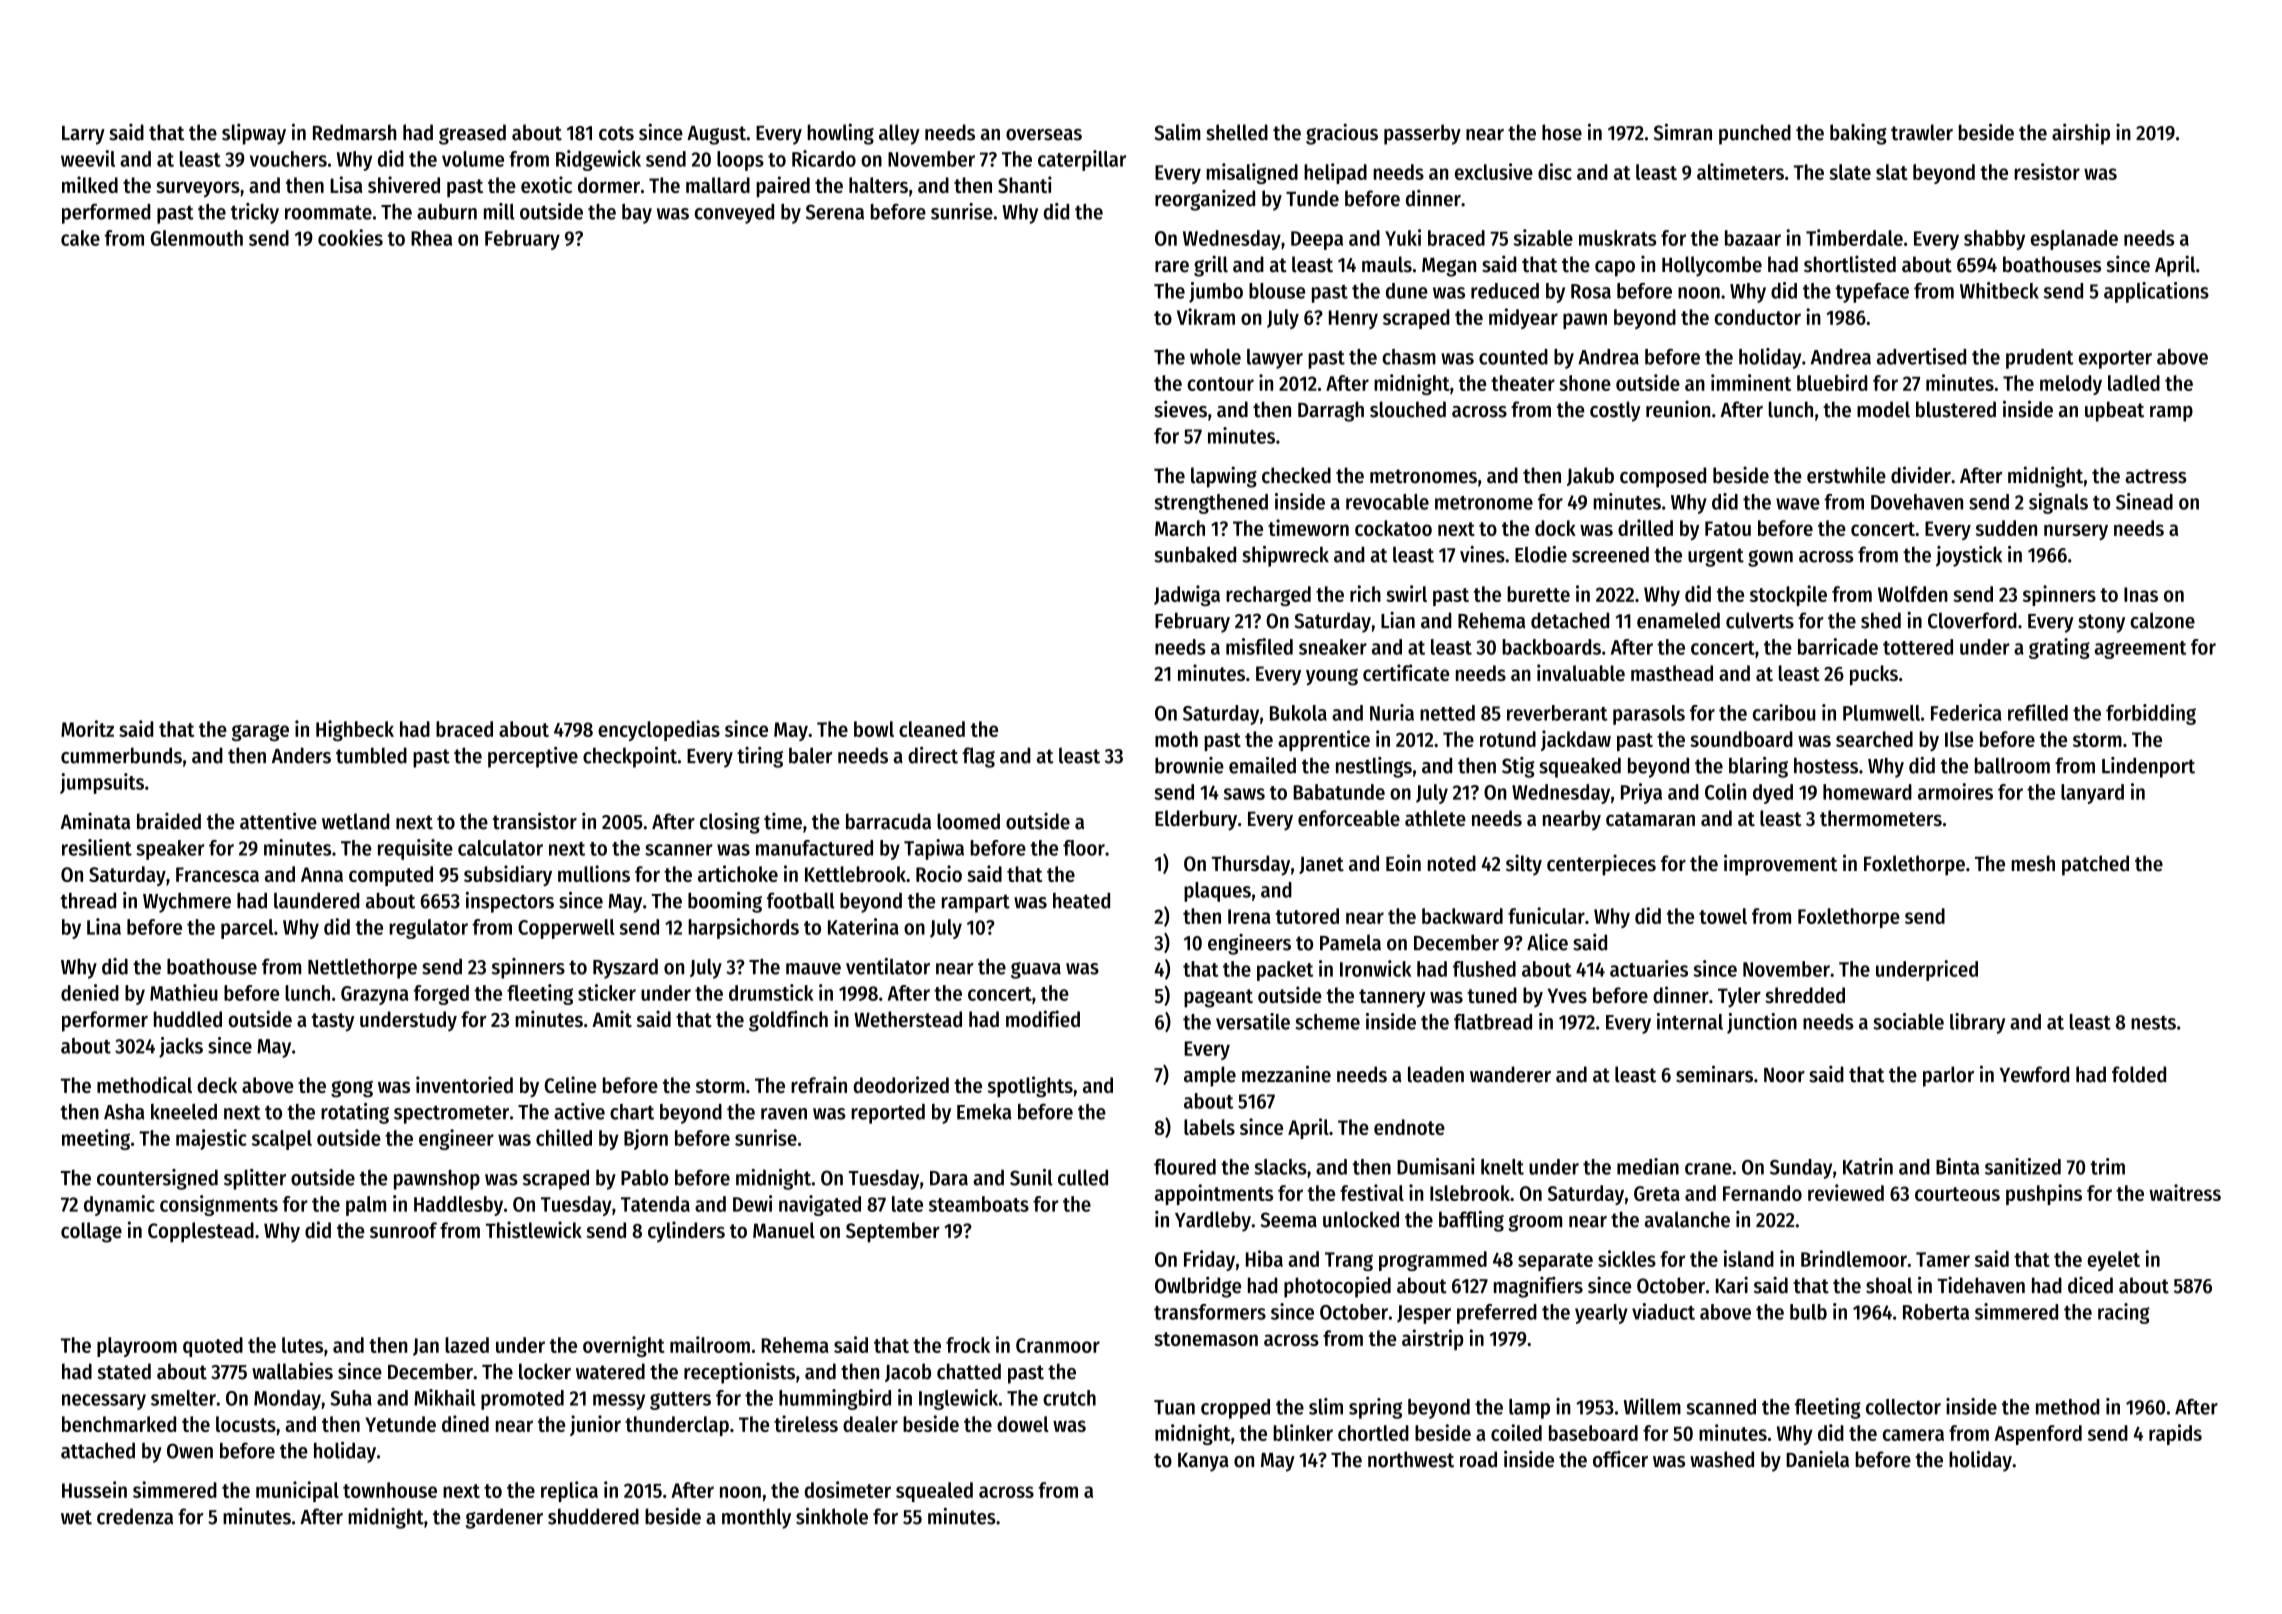  What do you see at coordinates (2175, 1434) in the image?
I see `rapids` at bounding box center [2175, 1434].
